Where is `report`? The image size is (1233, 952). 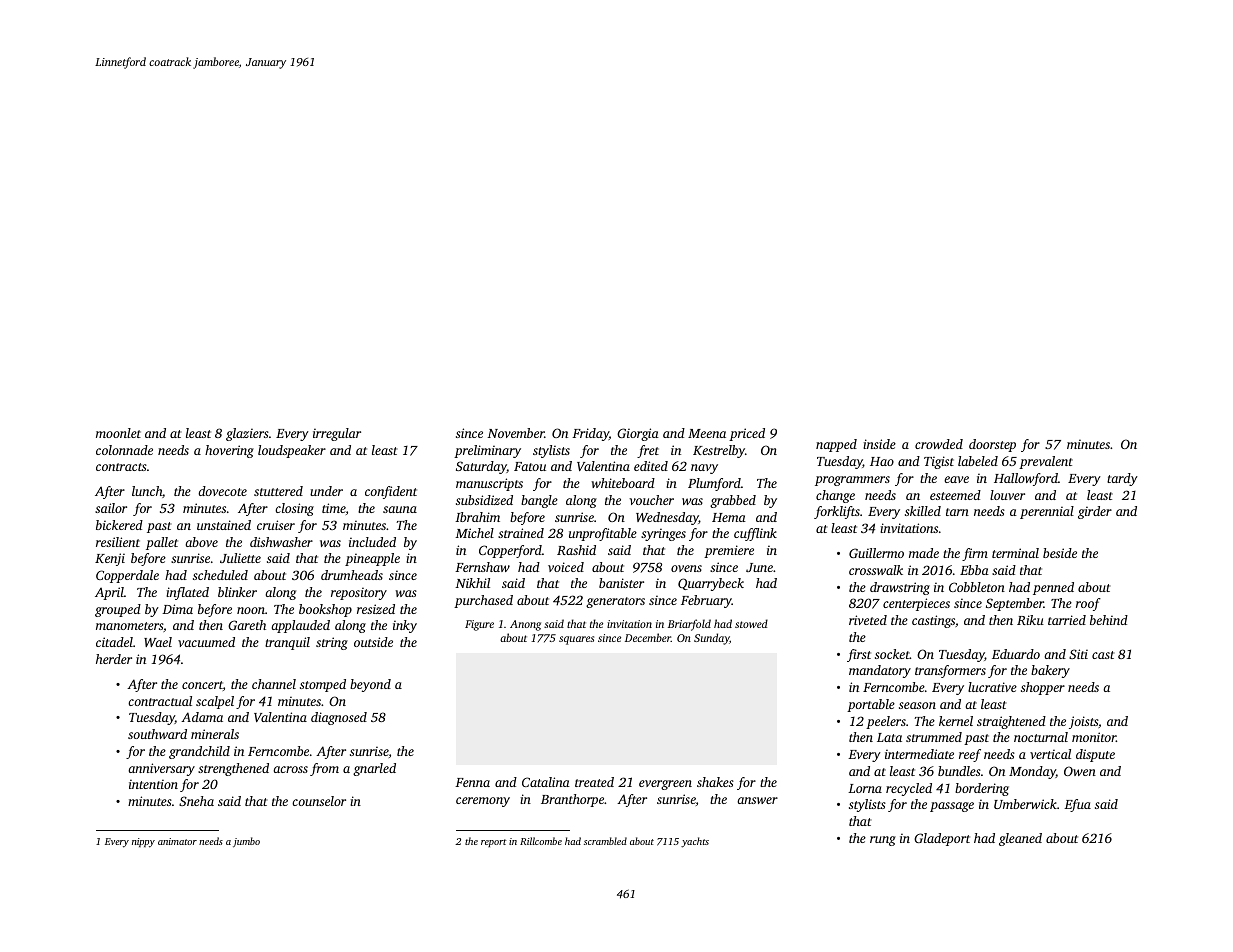
report is located at coordinates (494, 843).
